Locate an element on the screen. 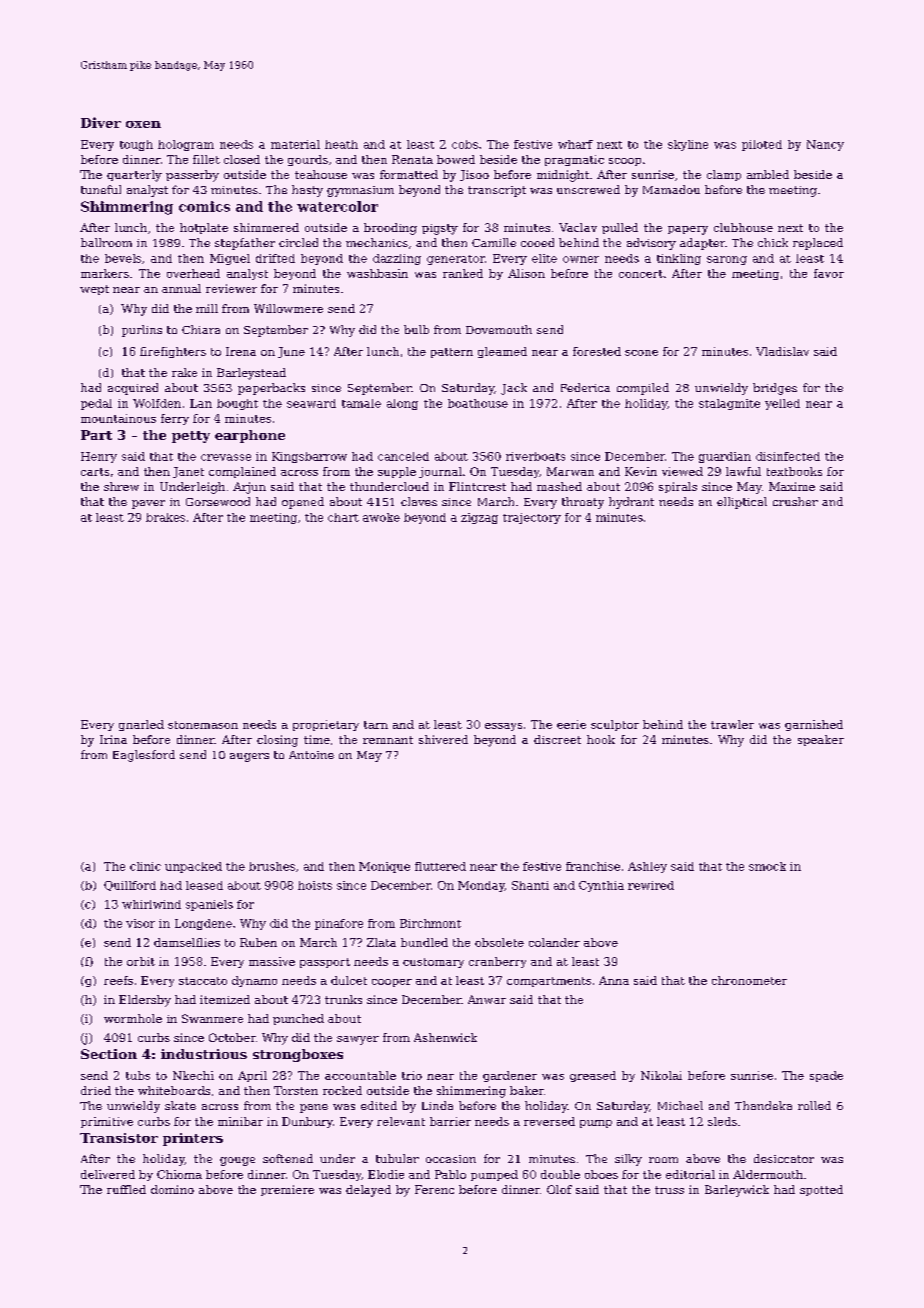 The image size is (924, 1308). replaced is located at coordinates (818, 244).
